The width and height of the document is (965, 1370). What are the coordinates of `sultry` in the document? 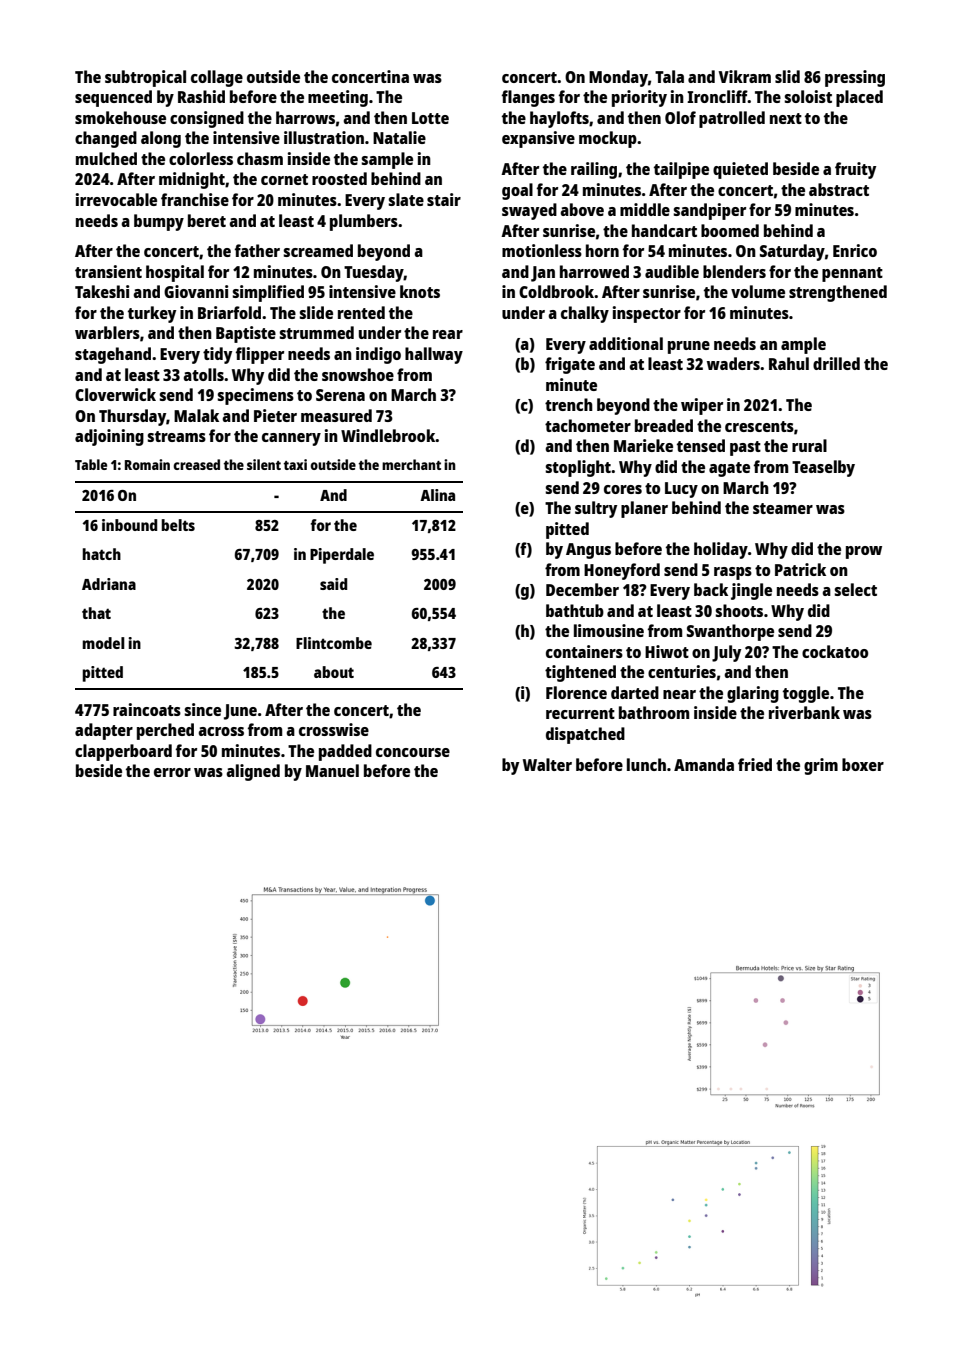 It's located at (596, 509).
